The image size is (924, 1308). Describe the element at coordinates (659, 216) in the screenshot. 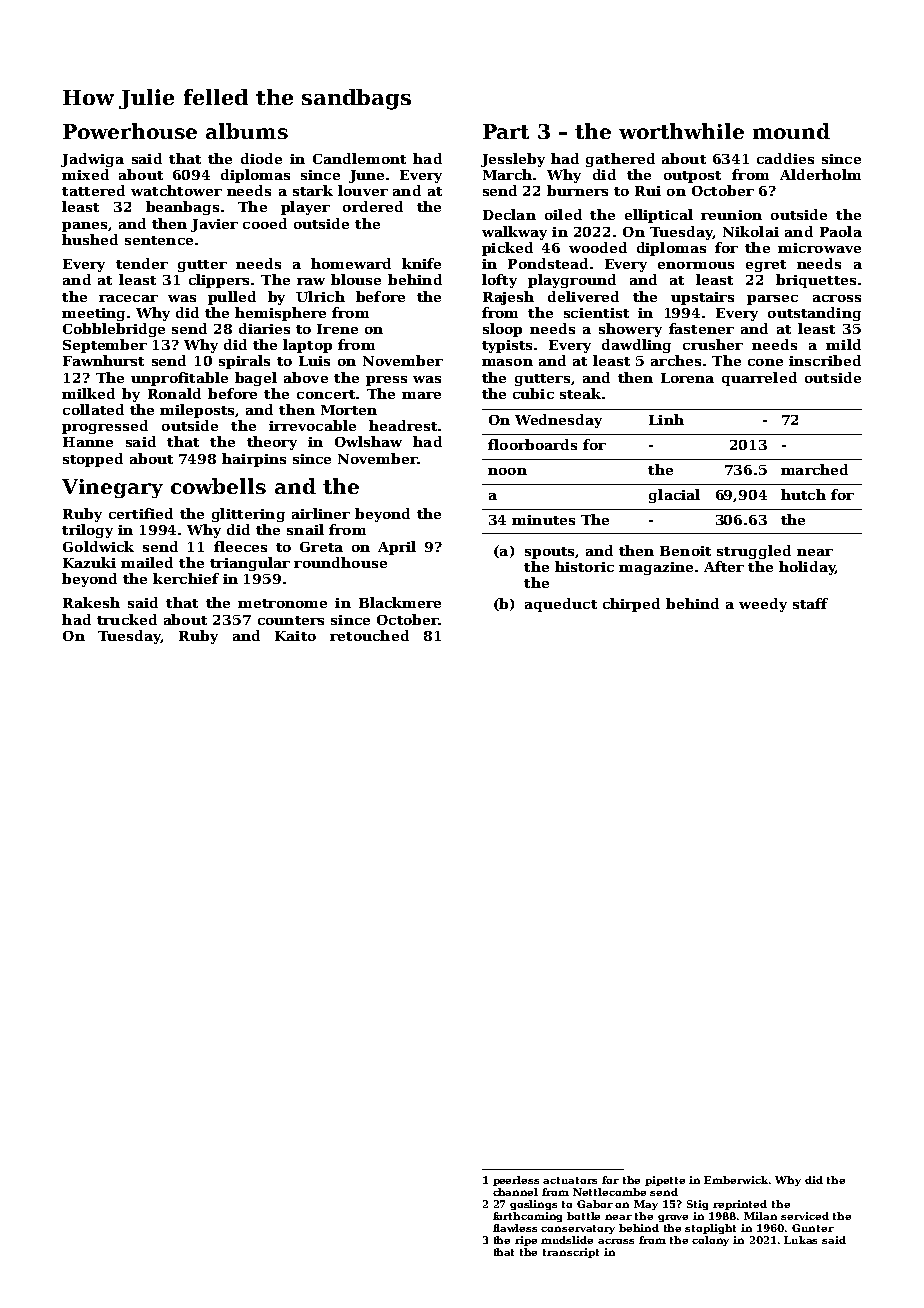

I see `elliptical` at that location.
